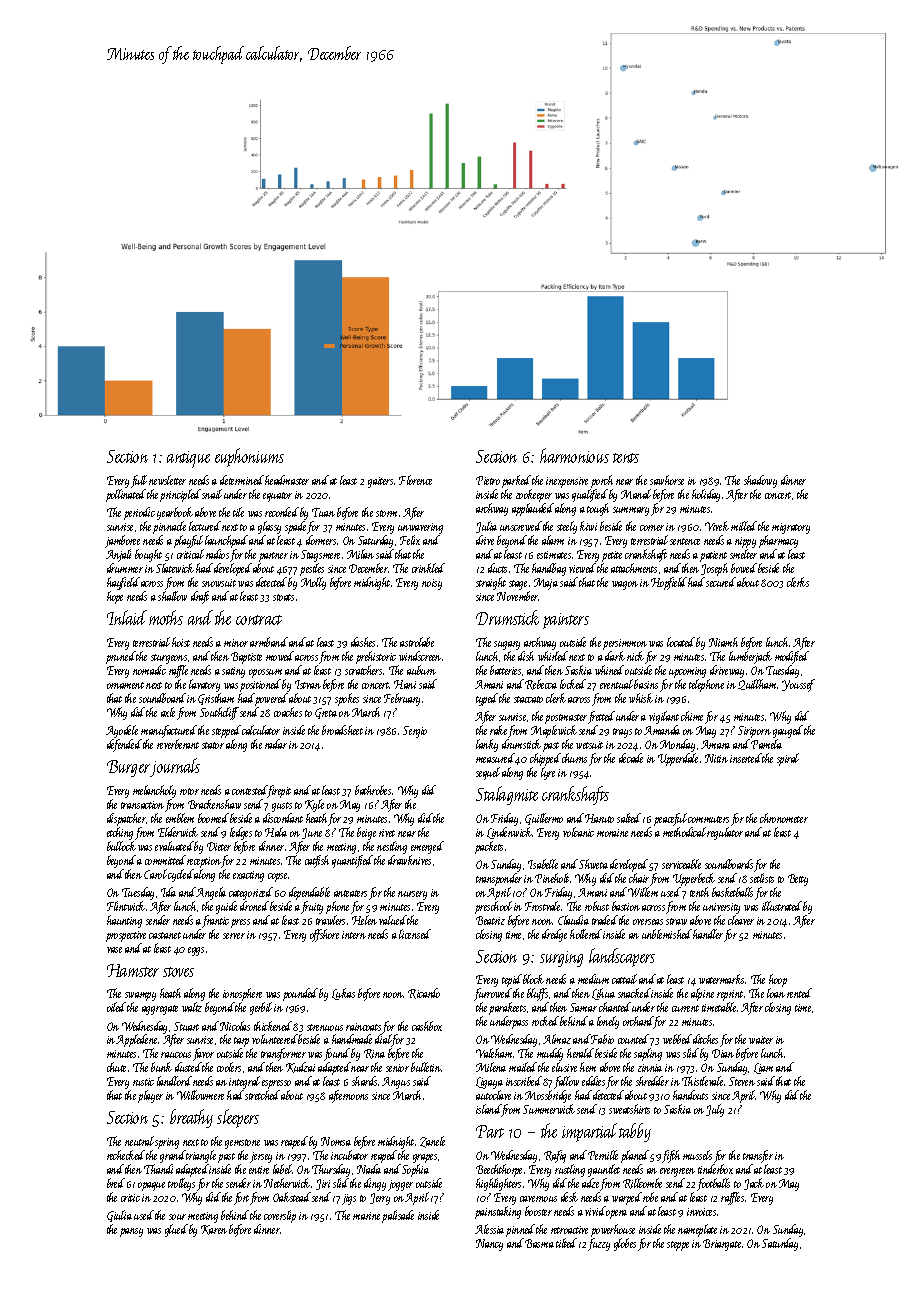  What do you see at coordinates (758, 1156) in the page?
I see `transfer` at bounding box center [758, 1156].
